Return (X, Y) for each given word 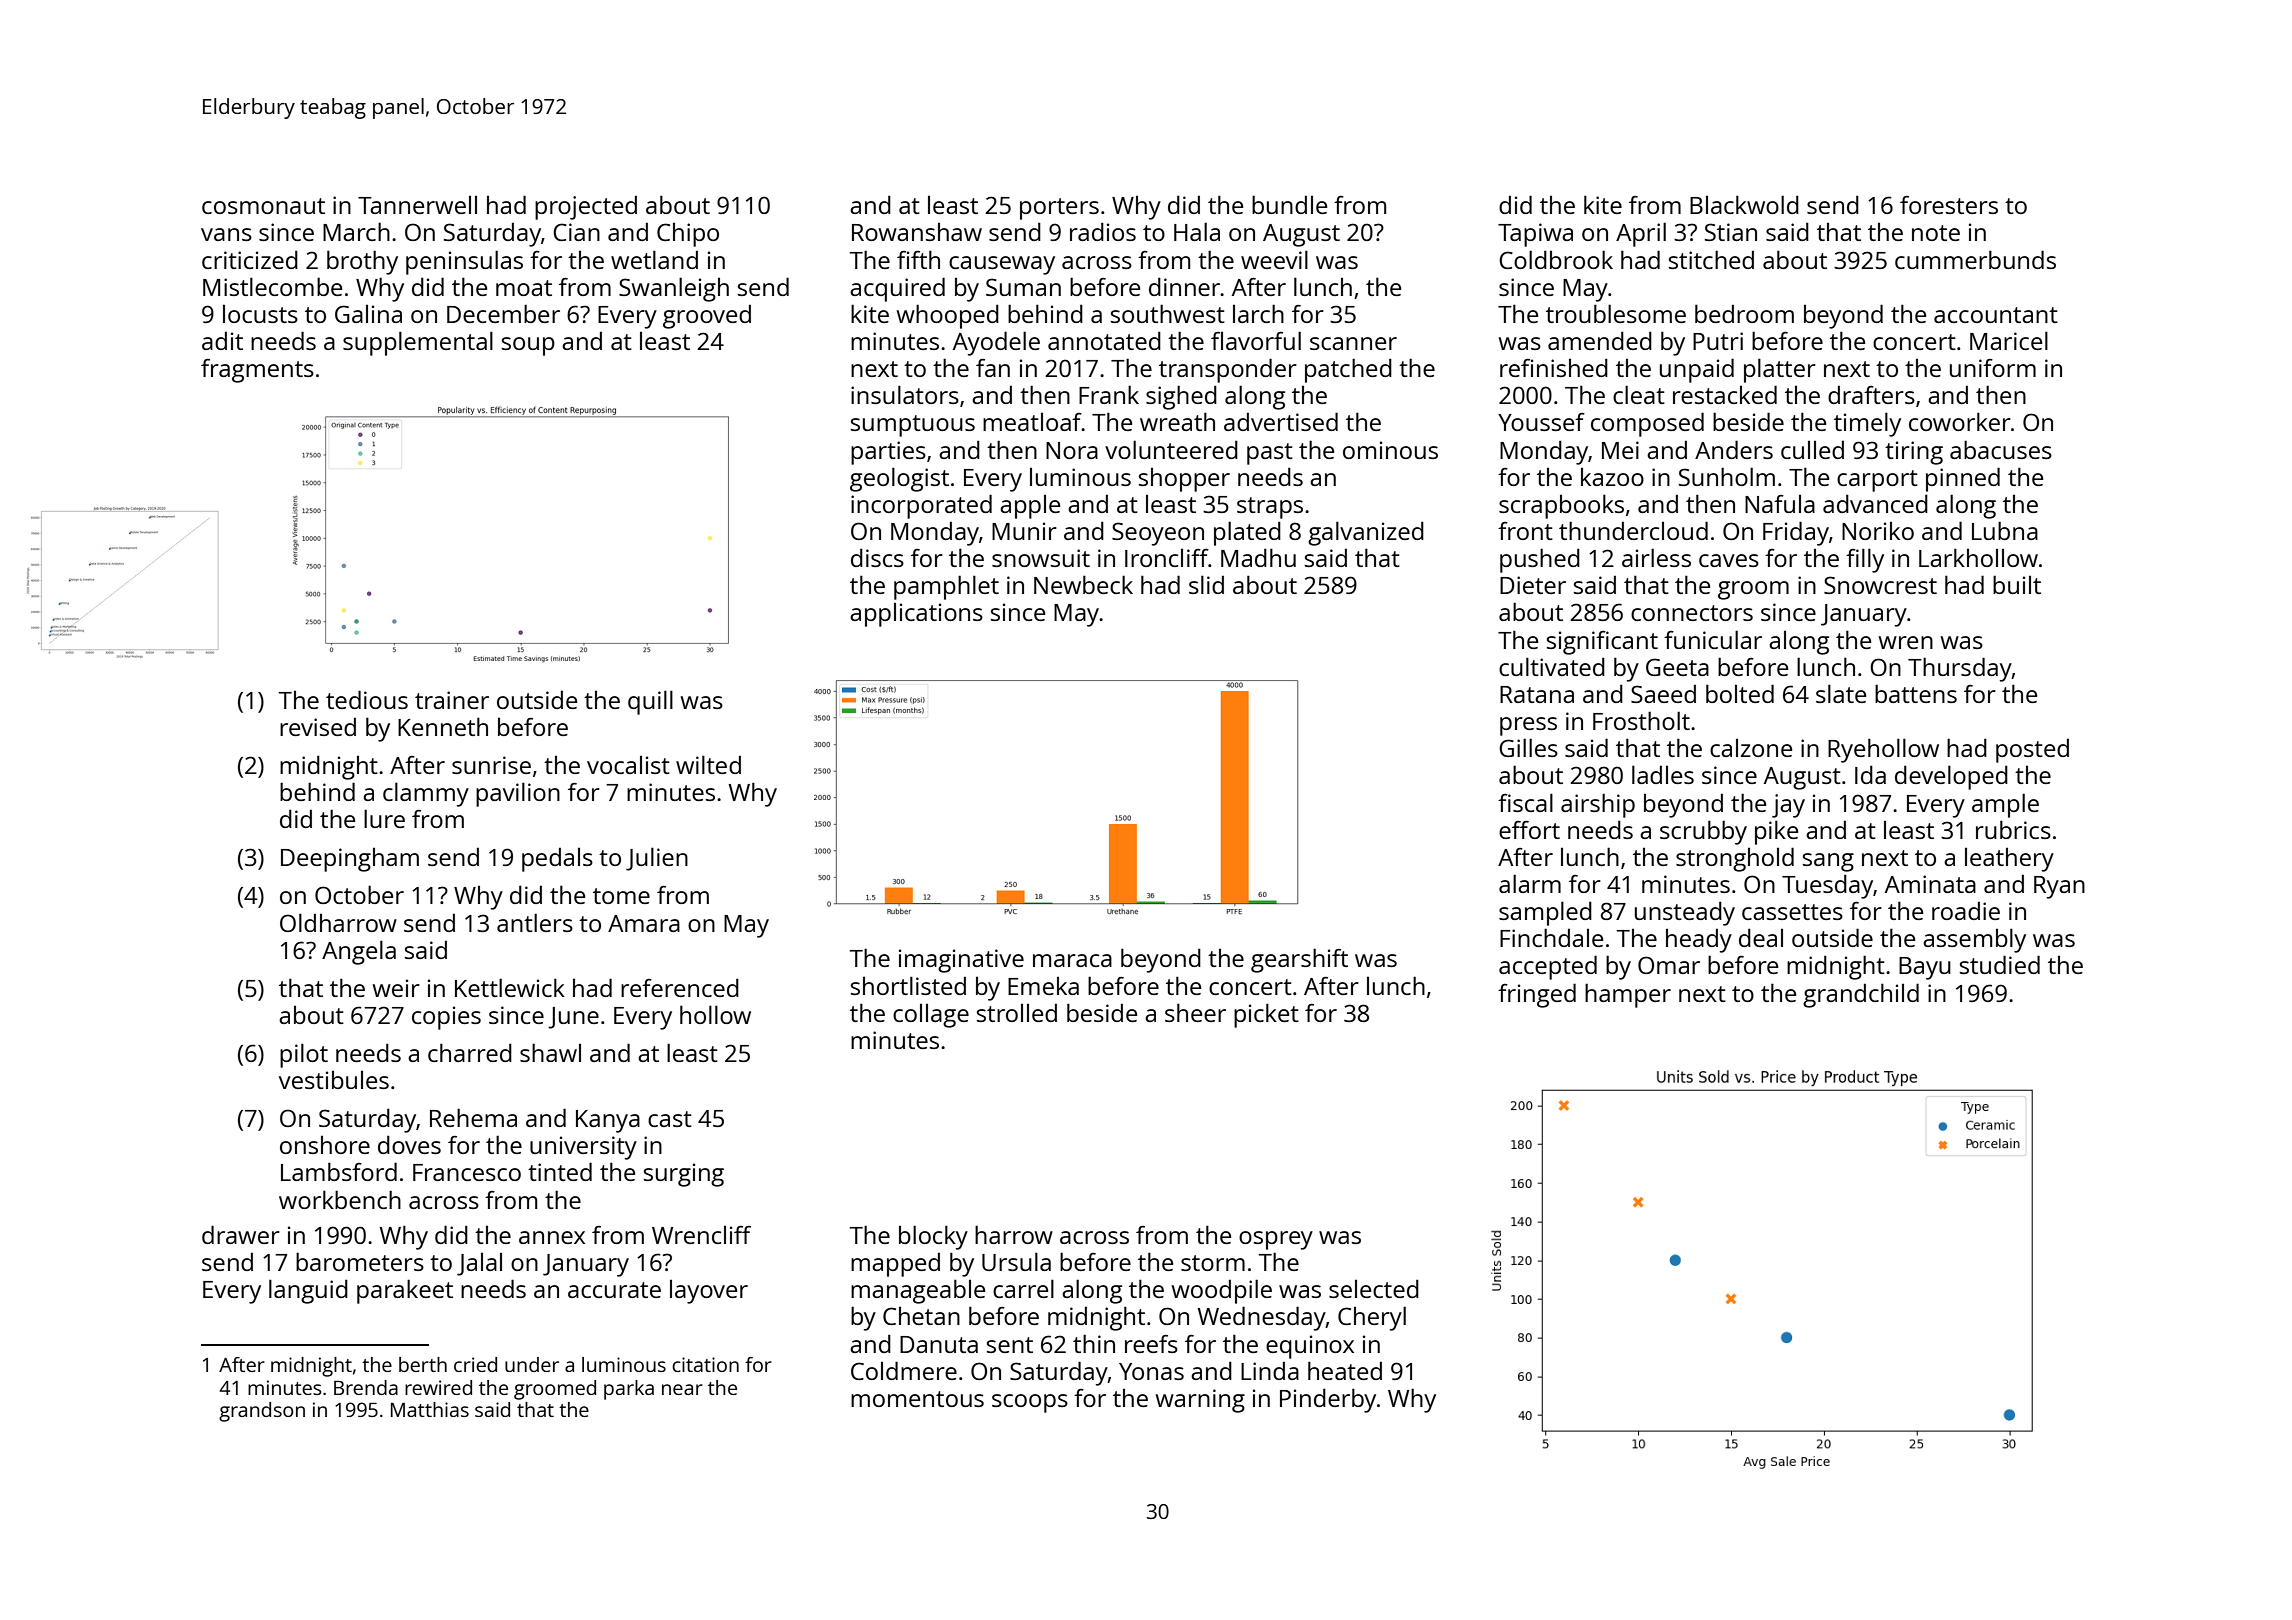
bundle (1289, 204)
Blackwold (1744, 204)
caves (1729, 560)
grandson (262, 1412)
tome (621, 896)
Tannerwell (417, 205)
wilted (708, 764)
